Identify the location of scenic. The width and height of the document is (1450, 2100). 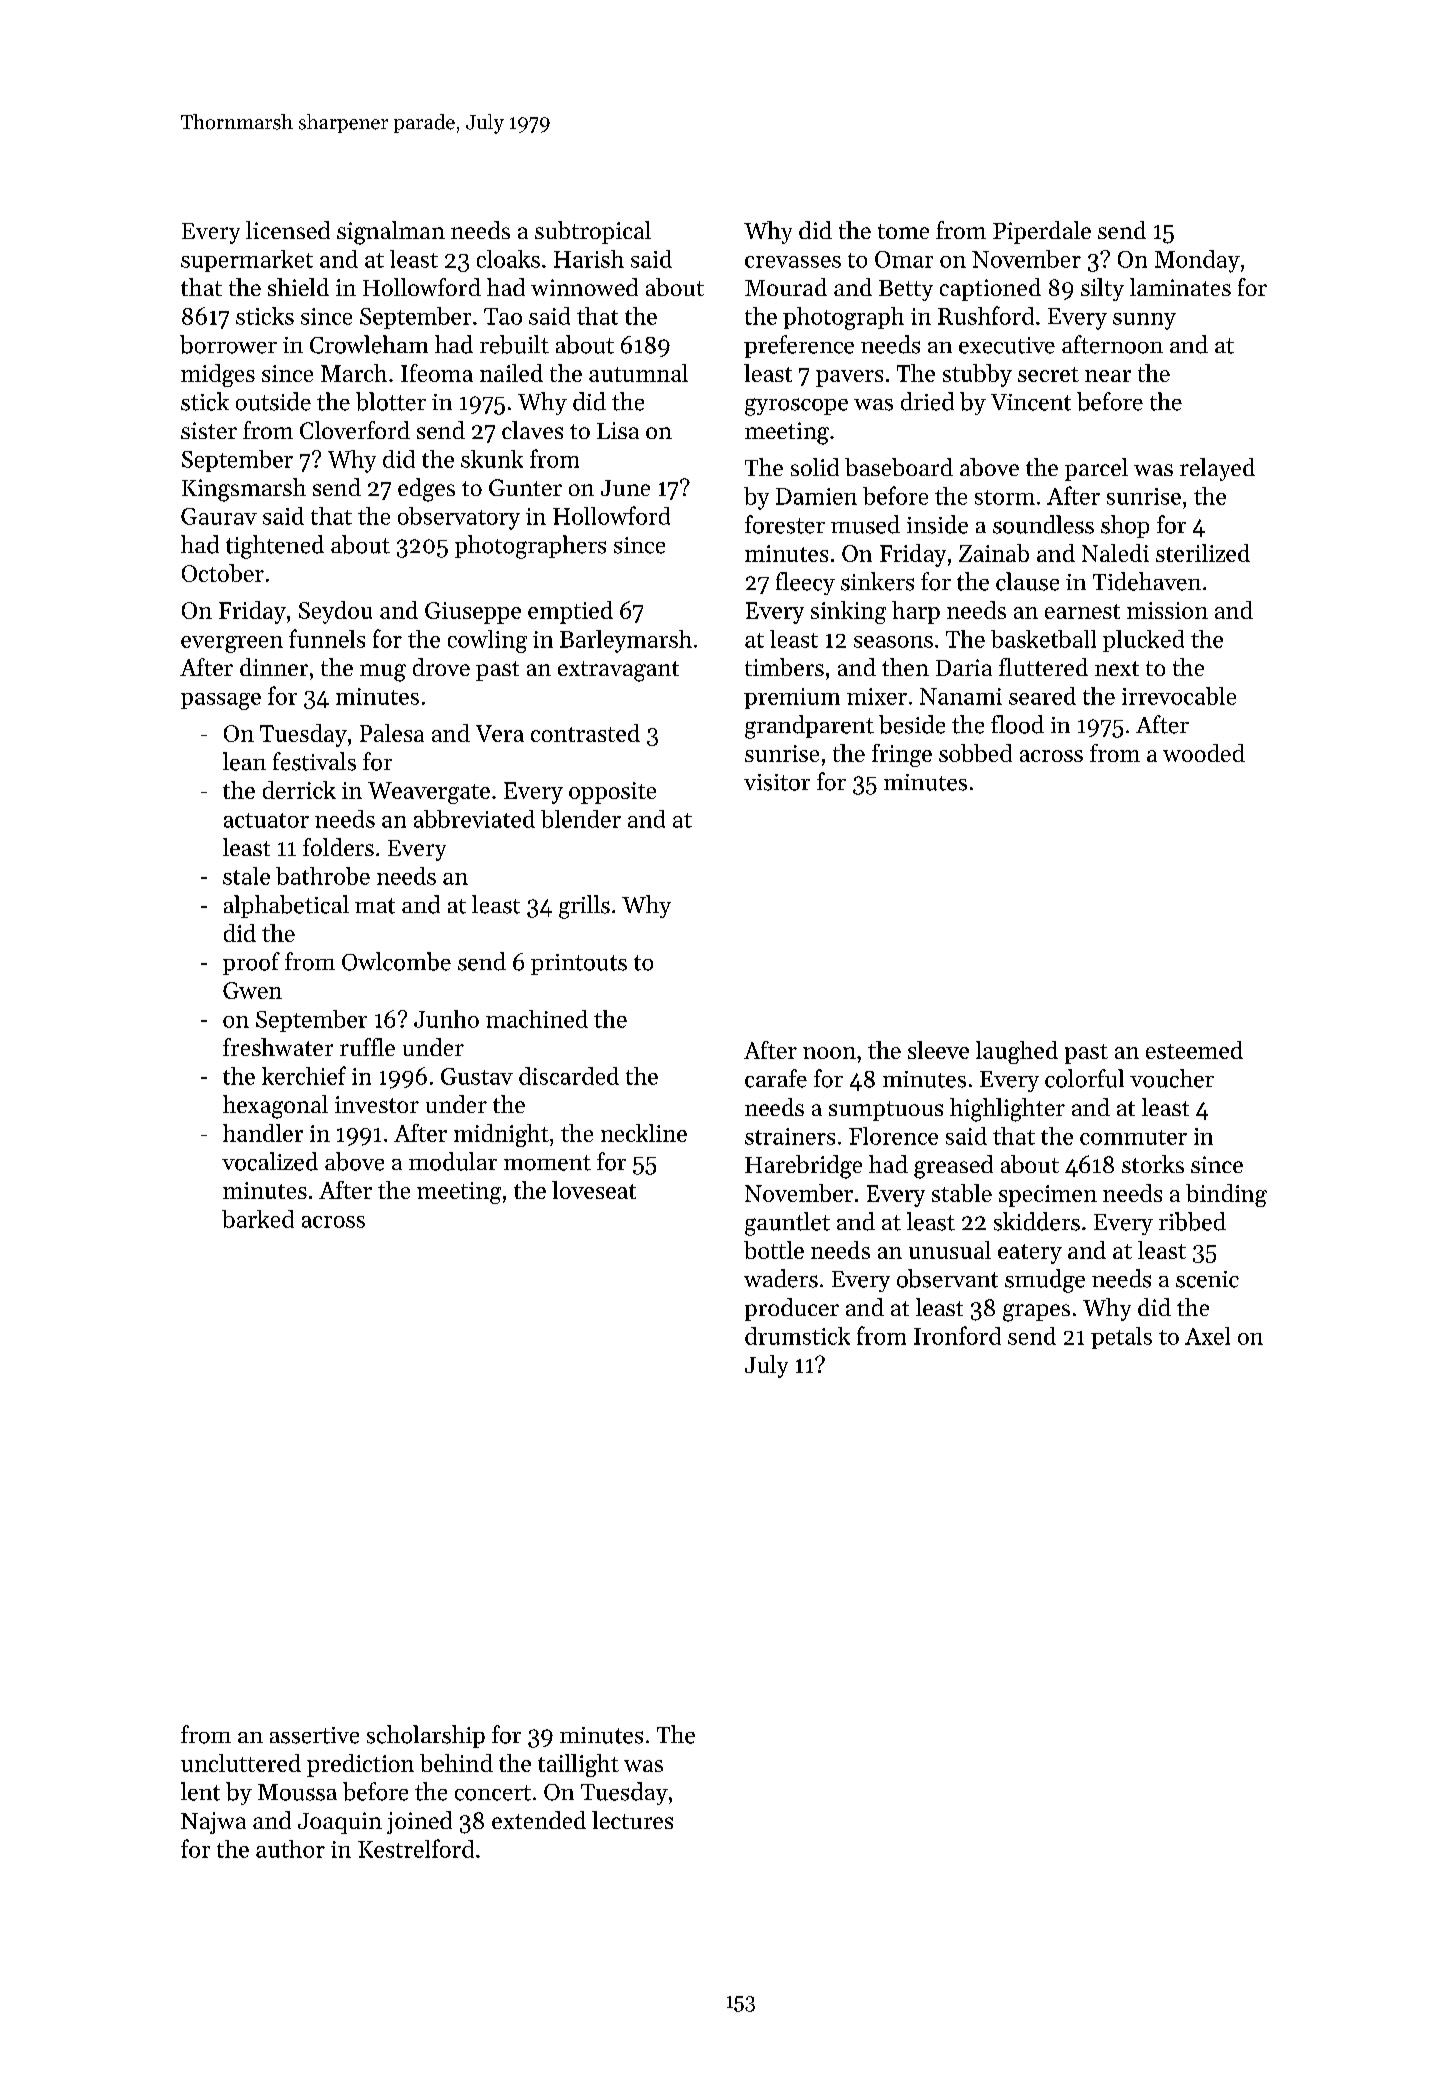
(1207, 1279).
